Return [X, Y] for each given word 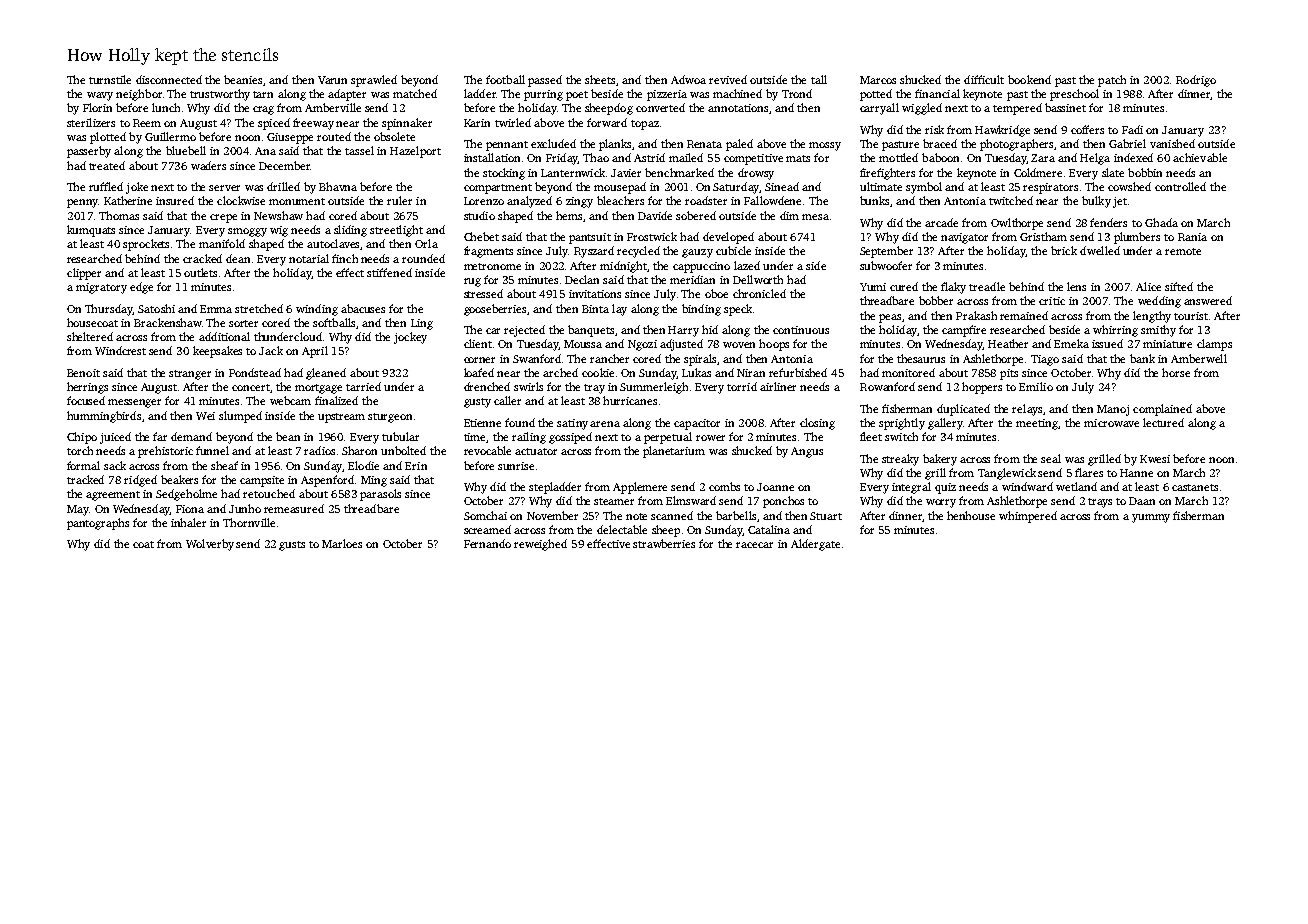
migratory [101, 288]
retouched [269, 493]
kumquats [91, 231]
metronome [492, 266]
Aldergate [815, 545]
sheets [600, 79]
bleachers [620, 200]
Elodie [363, 465]
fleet [871, 436]
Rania [1192, 237]
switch [901, 436]
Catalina [769, 529]
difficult [984, 79]
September [886, 252]
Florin [97, 107]
